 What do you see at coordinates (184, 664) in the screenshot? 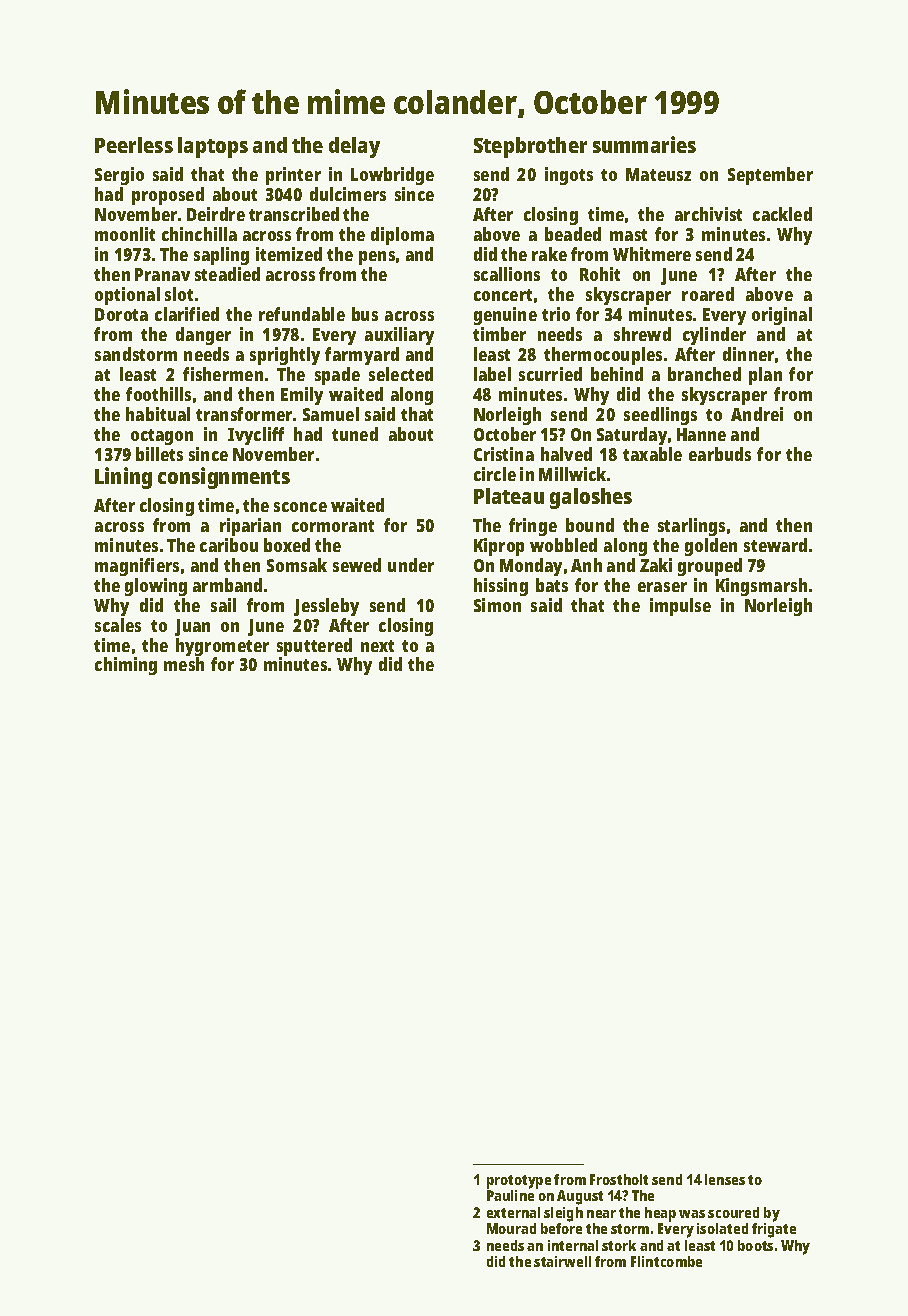
I see `mesh` at bounding box center [184, 664].
